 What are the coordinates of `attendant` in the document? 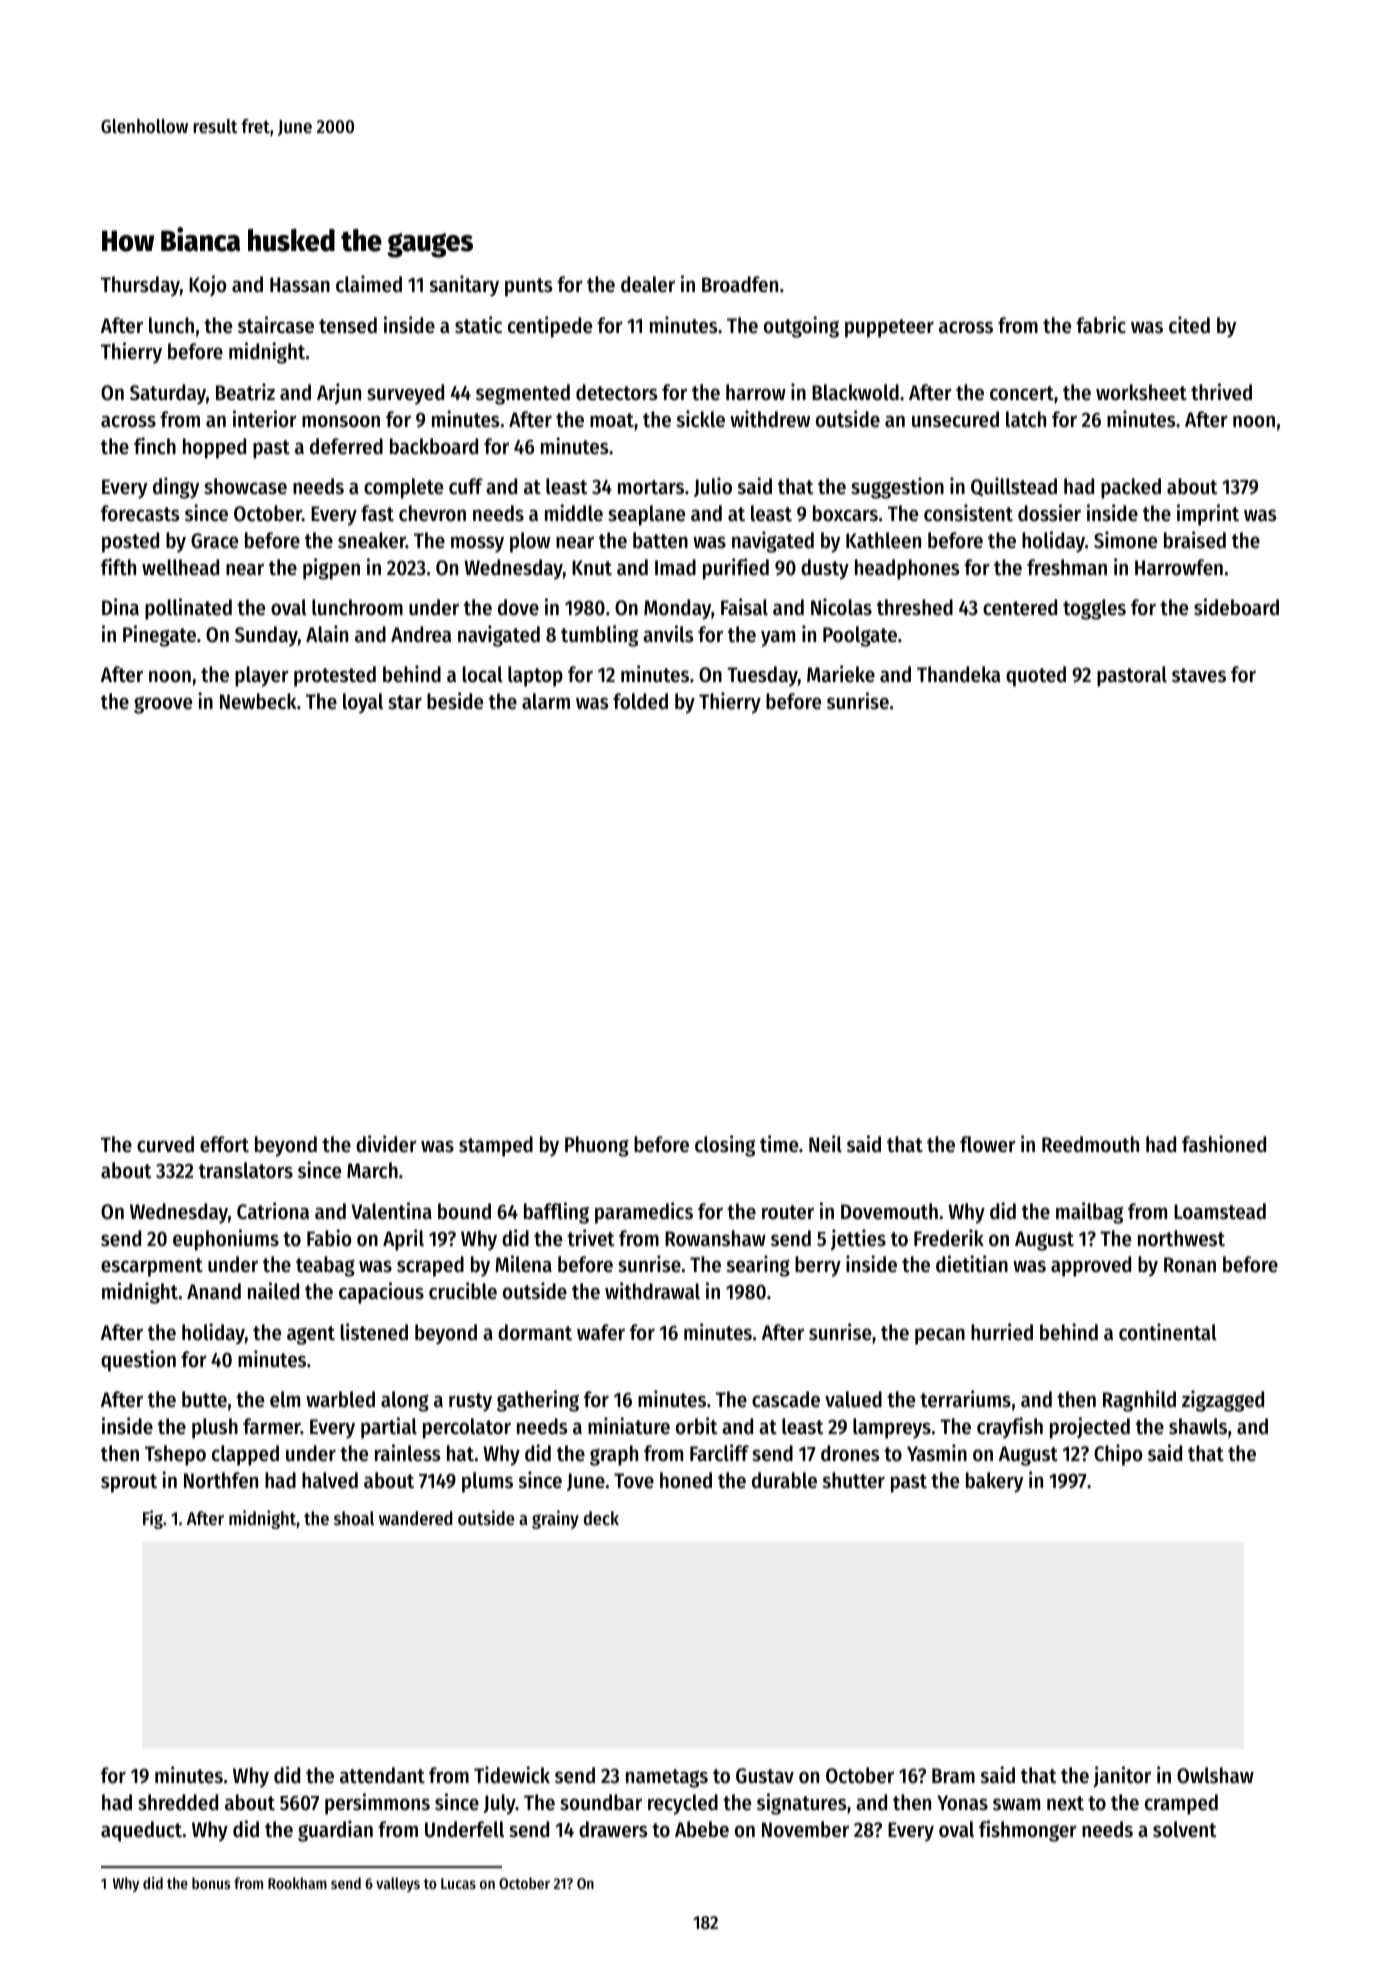 It's located at (382, 1775).
